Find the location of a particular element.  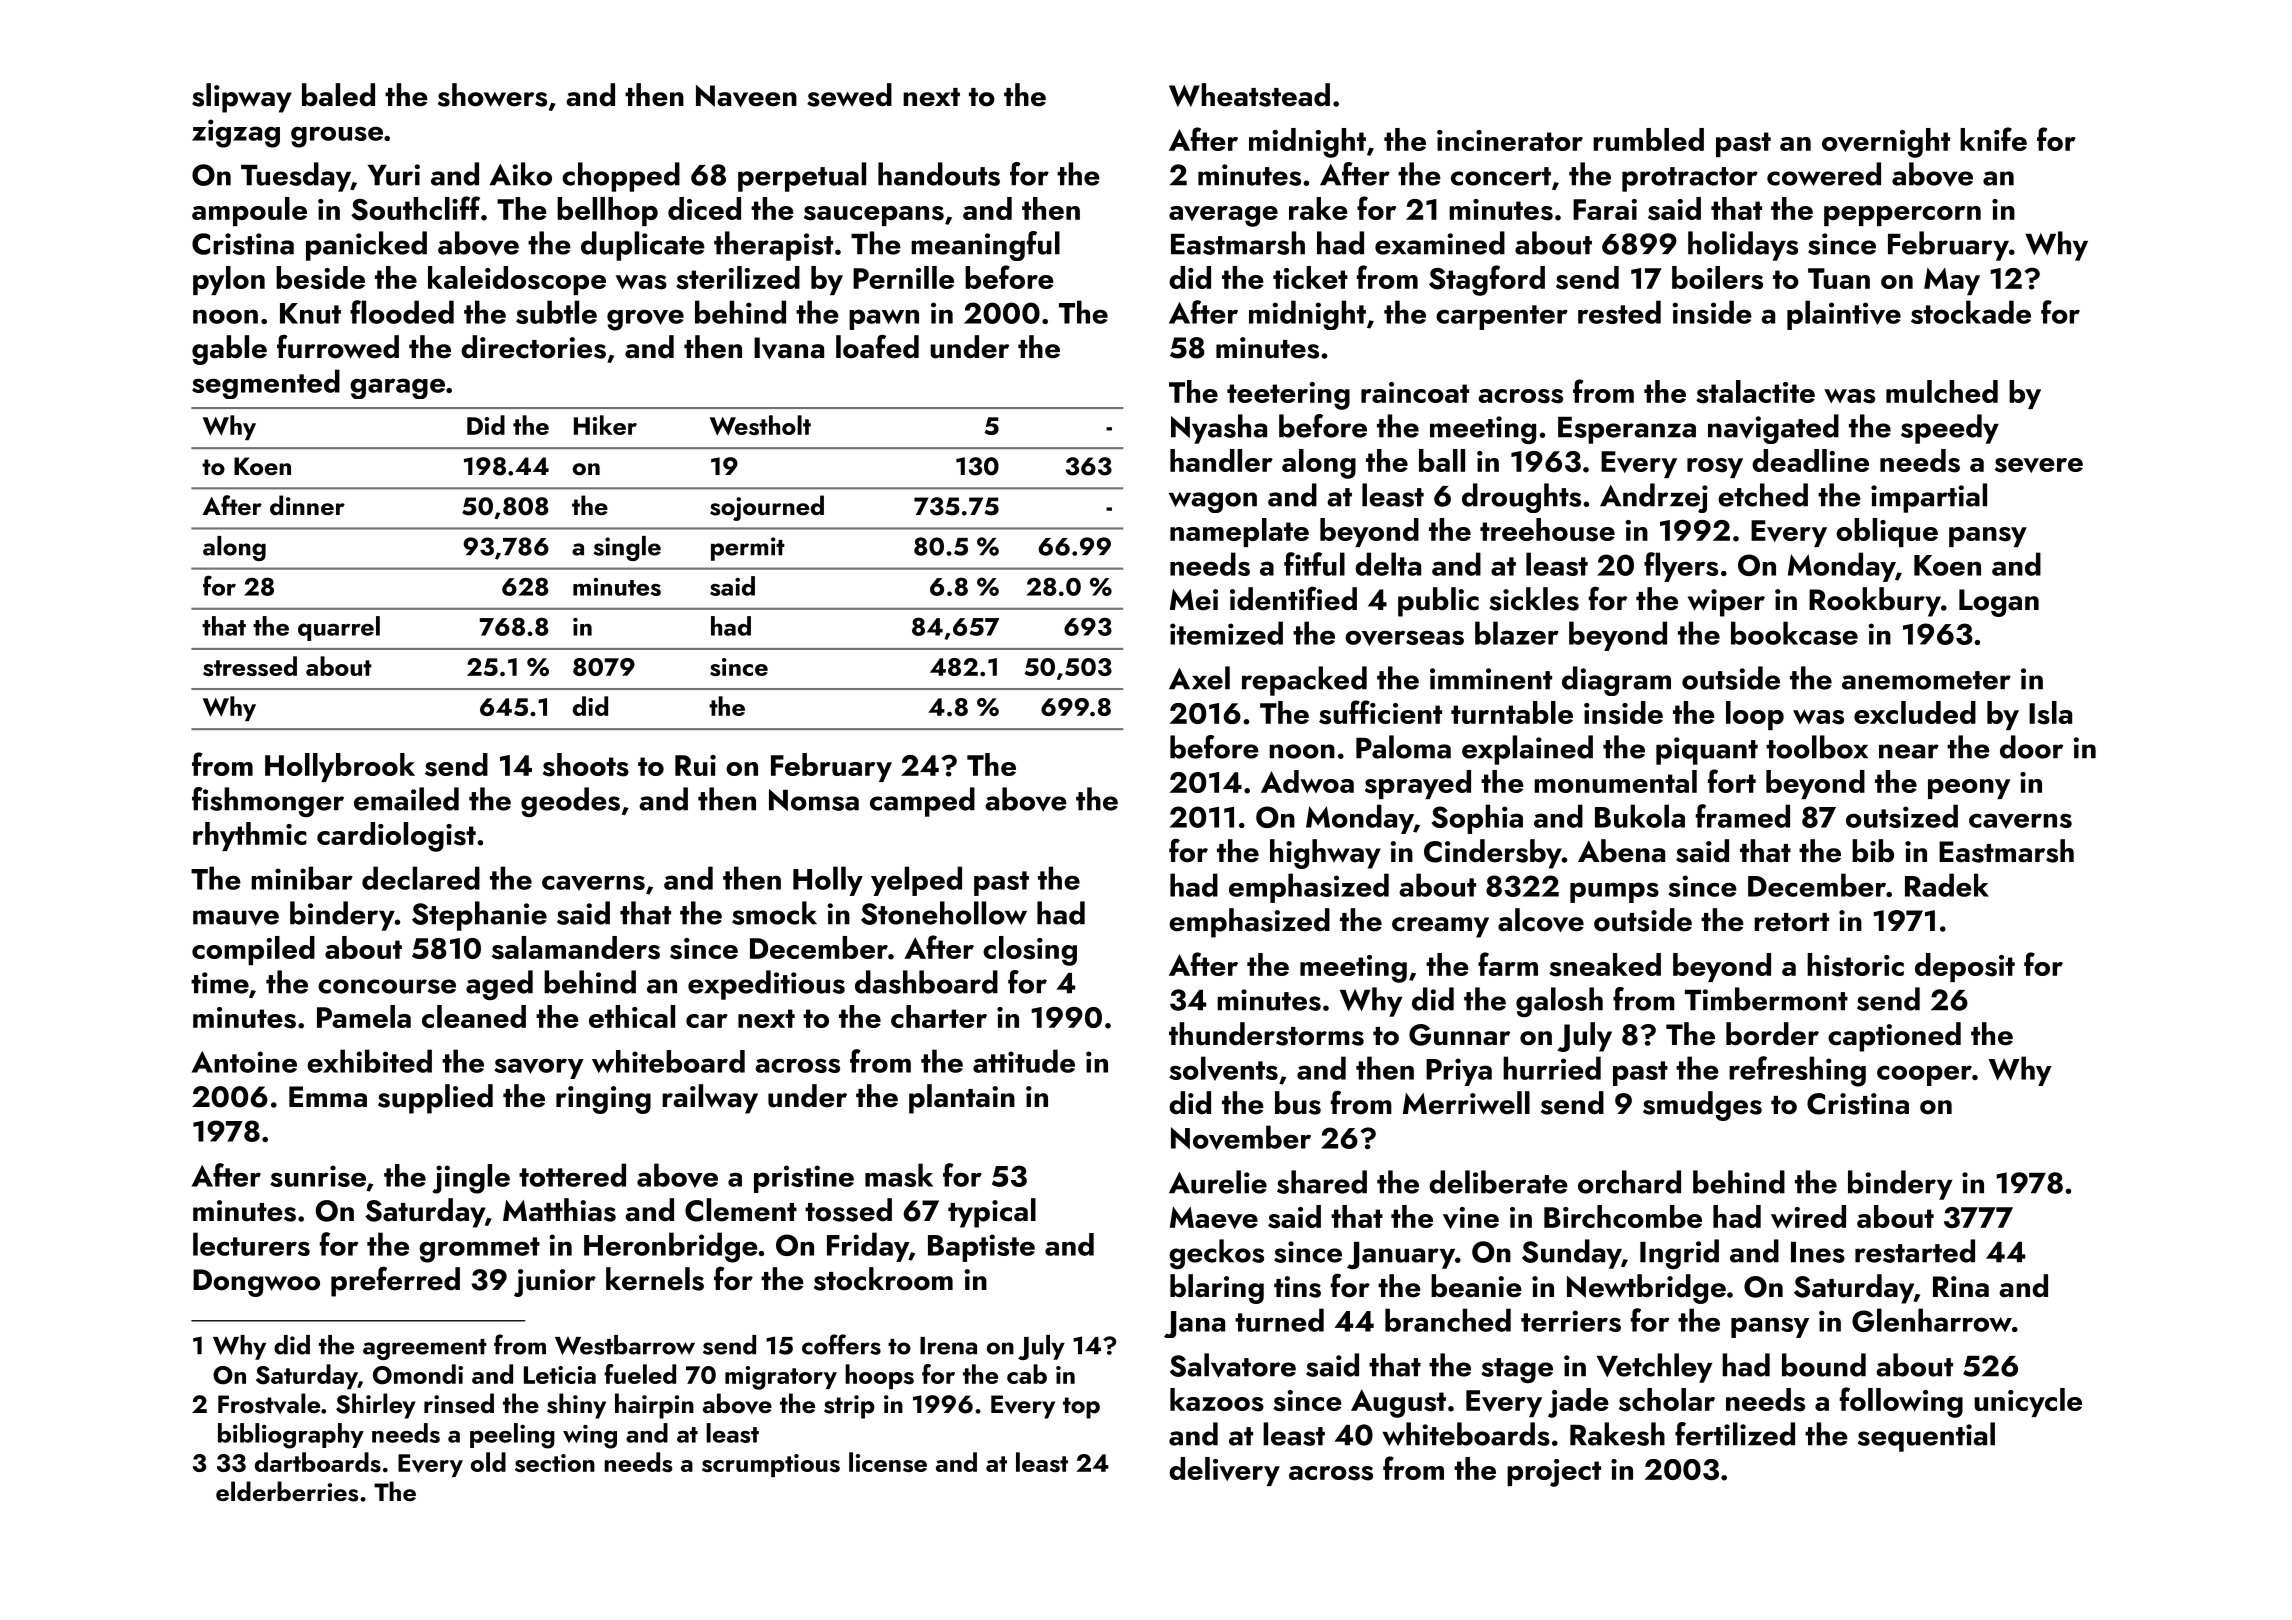

ball is located at coordinates (1442, 460).
